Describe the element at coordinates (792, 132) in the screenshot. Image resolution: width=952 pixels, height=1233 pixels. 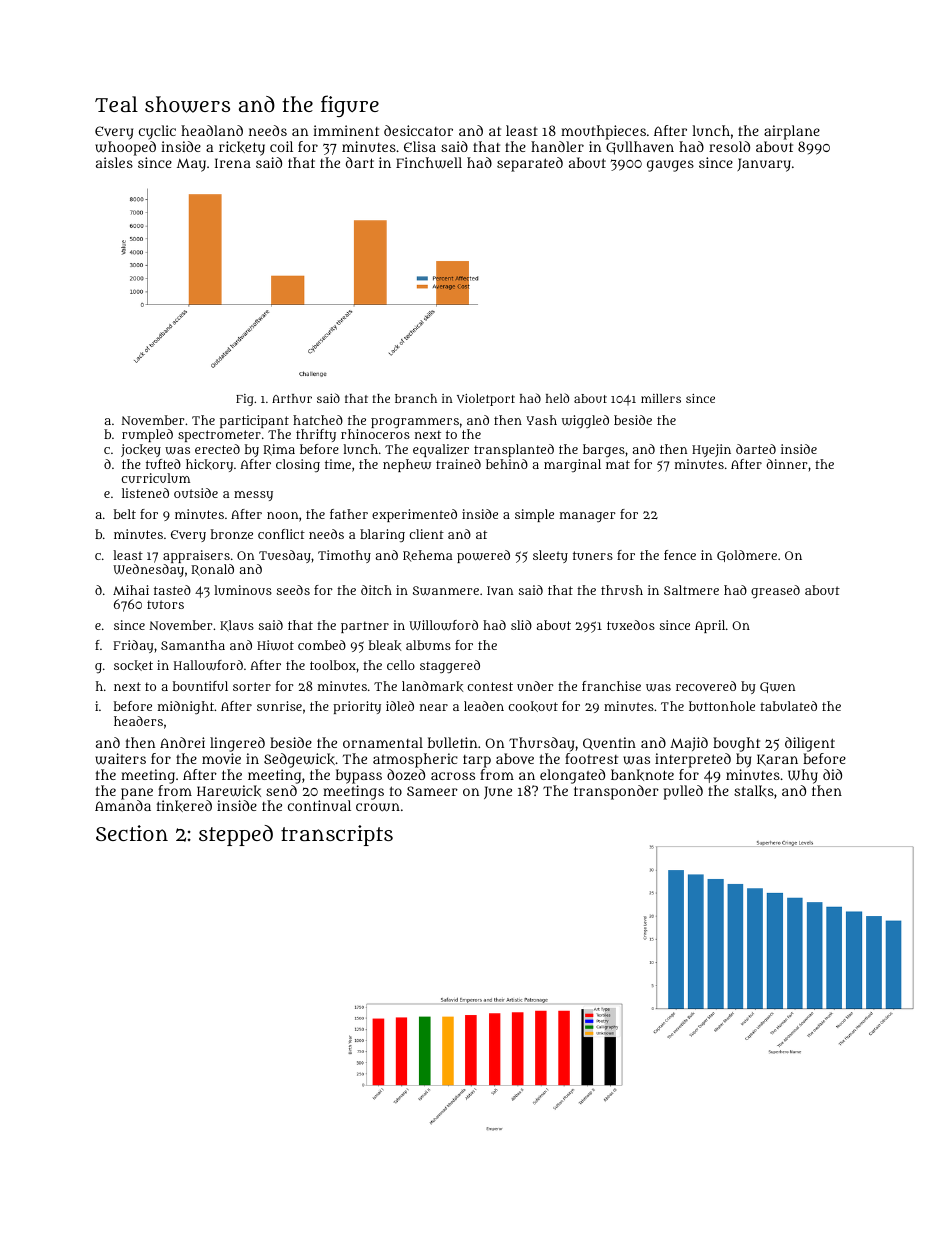
I see `airplane` at that location.
